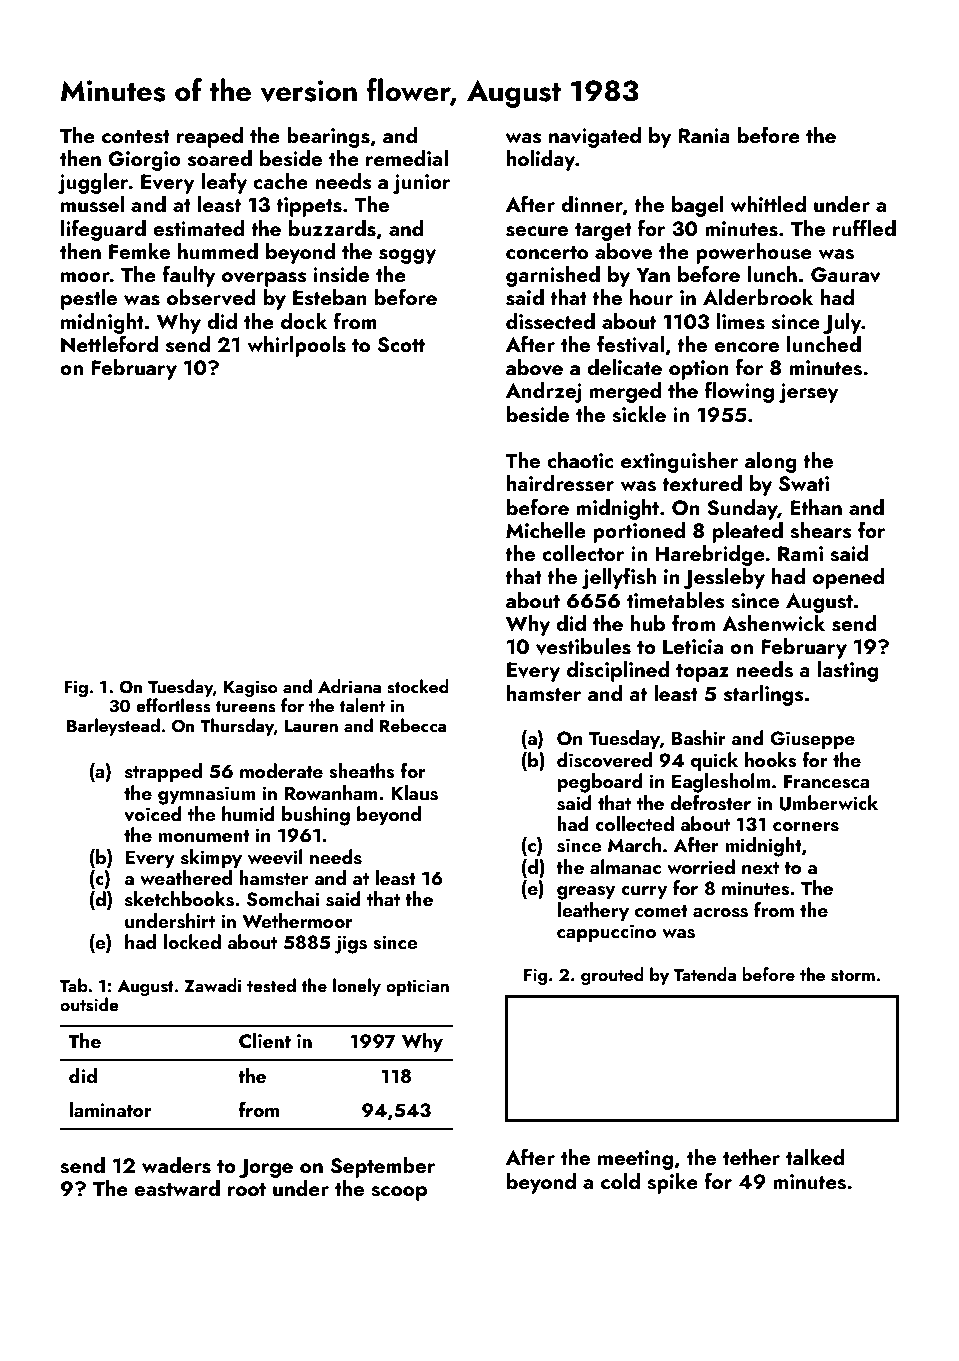 The height and width of the screenshot is (1361, 959). What do you see at coordinates (136, 137) in the screenshot?
I see `contest` at bounding box center [136, 137].
